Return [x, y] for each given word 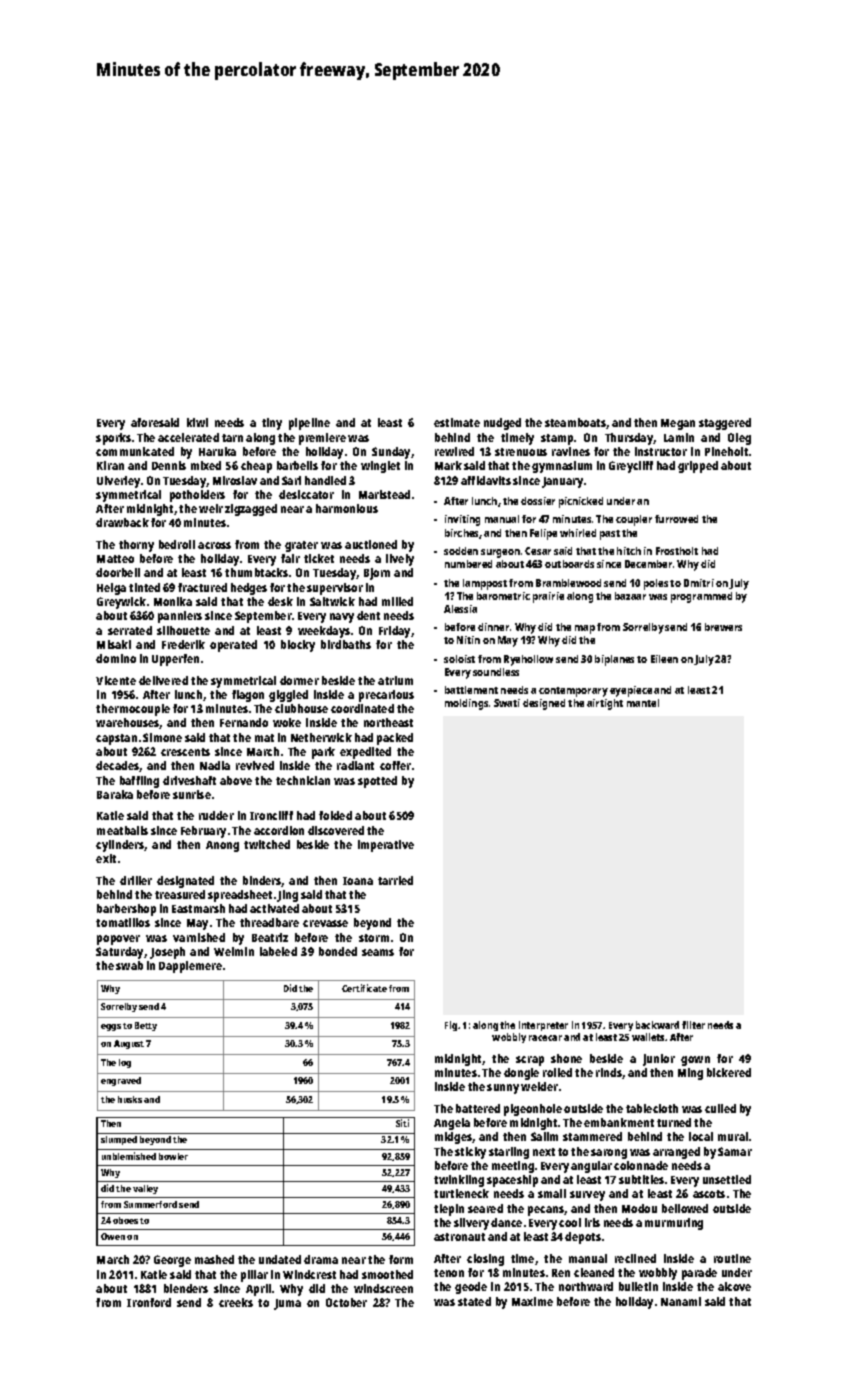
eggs [111, 1027]
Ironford [149, 1302]
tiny [272, 424]
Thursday [629, 439]
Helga [111, 589]
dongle [521, 1074]
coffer [395, 765]
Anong [222, 846]
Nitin [468, 640]
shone [566, 1058]
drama [321, 1259]
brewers [723, 627]
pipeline [309, 424]
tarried [395, 880]
